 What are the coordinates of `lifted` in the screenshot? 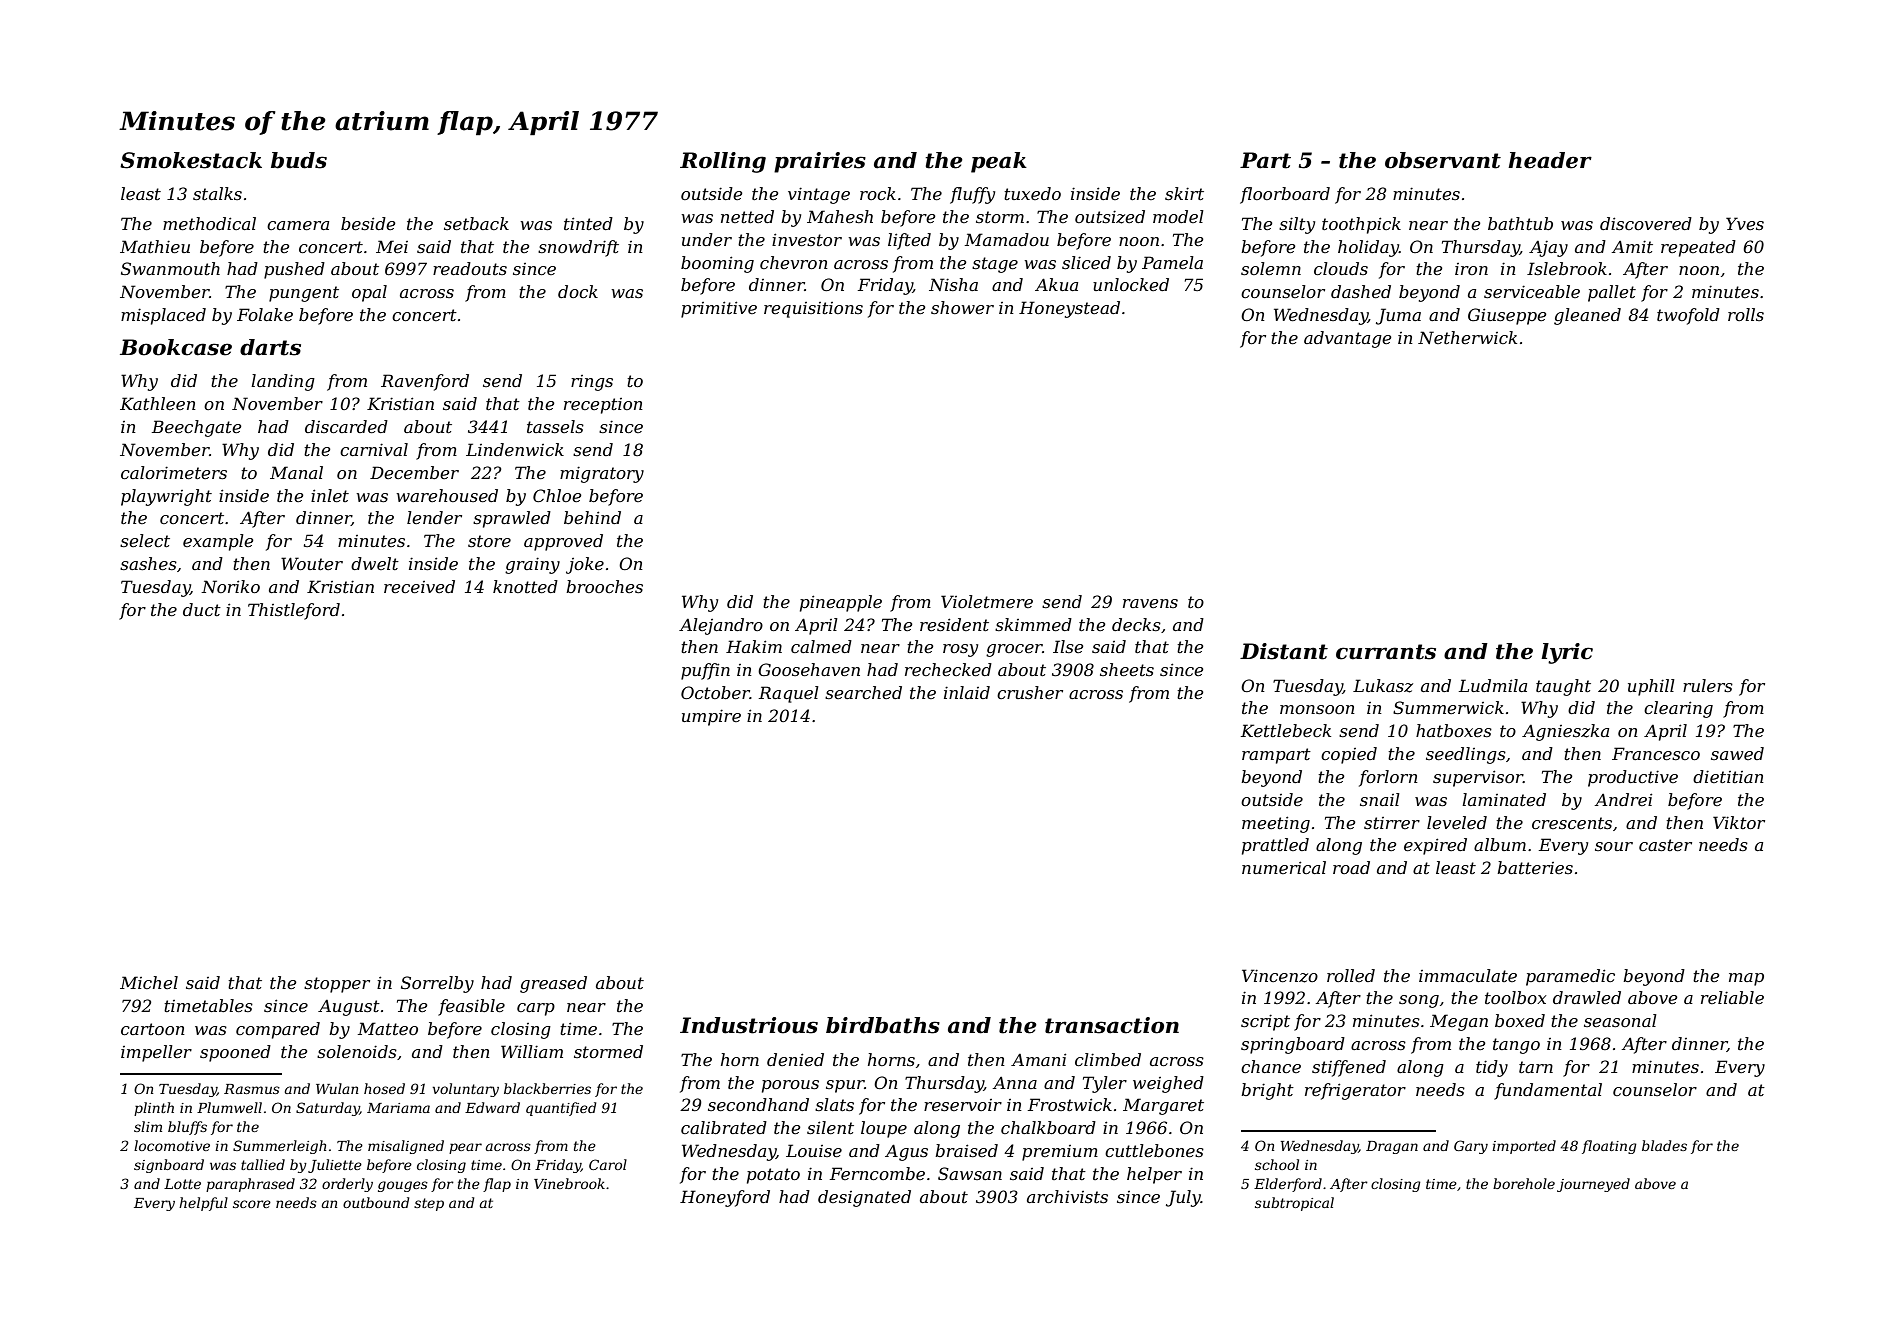 It's located at (909, 241).
